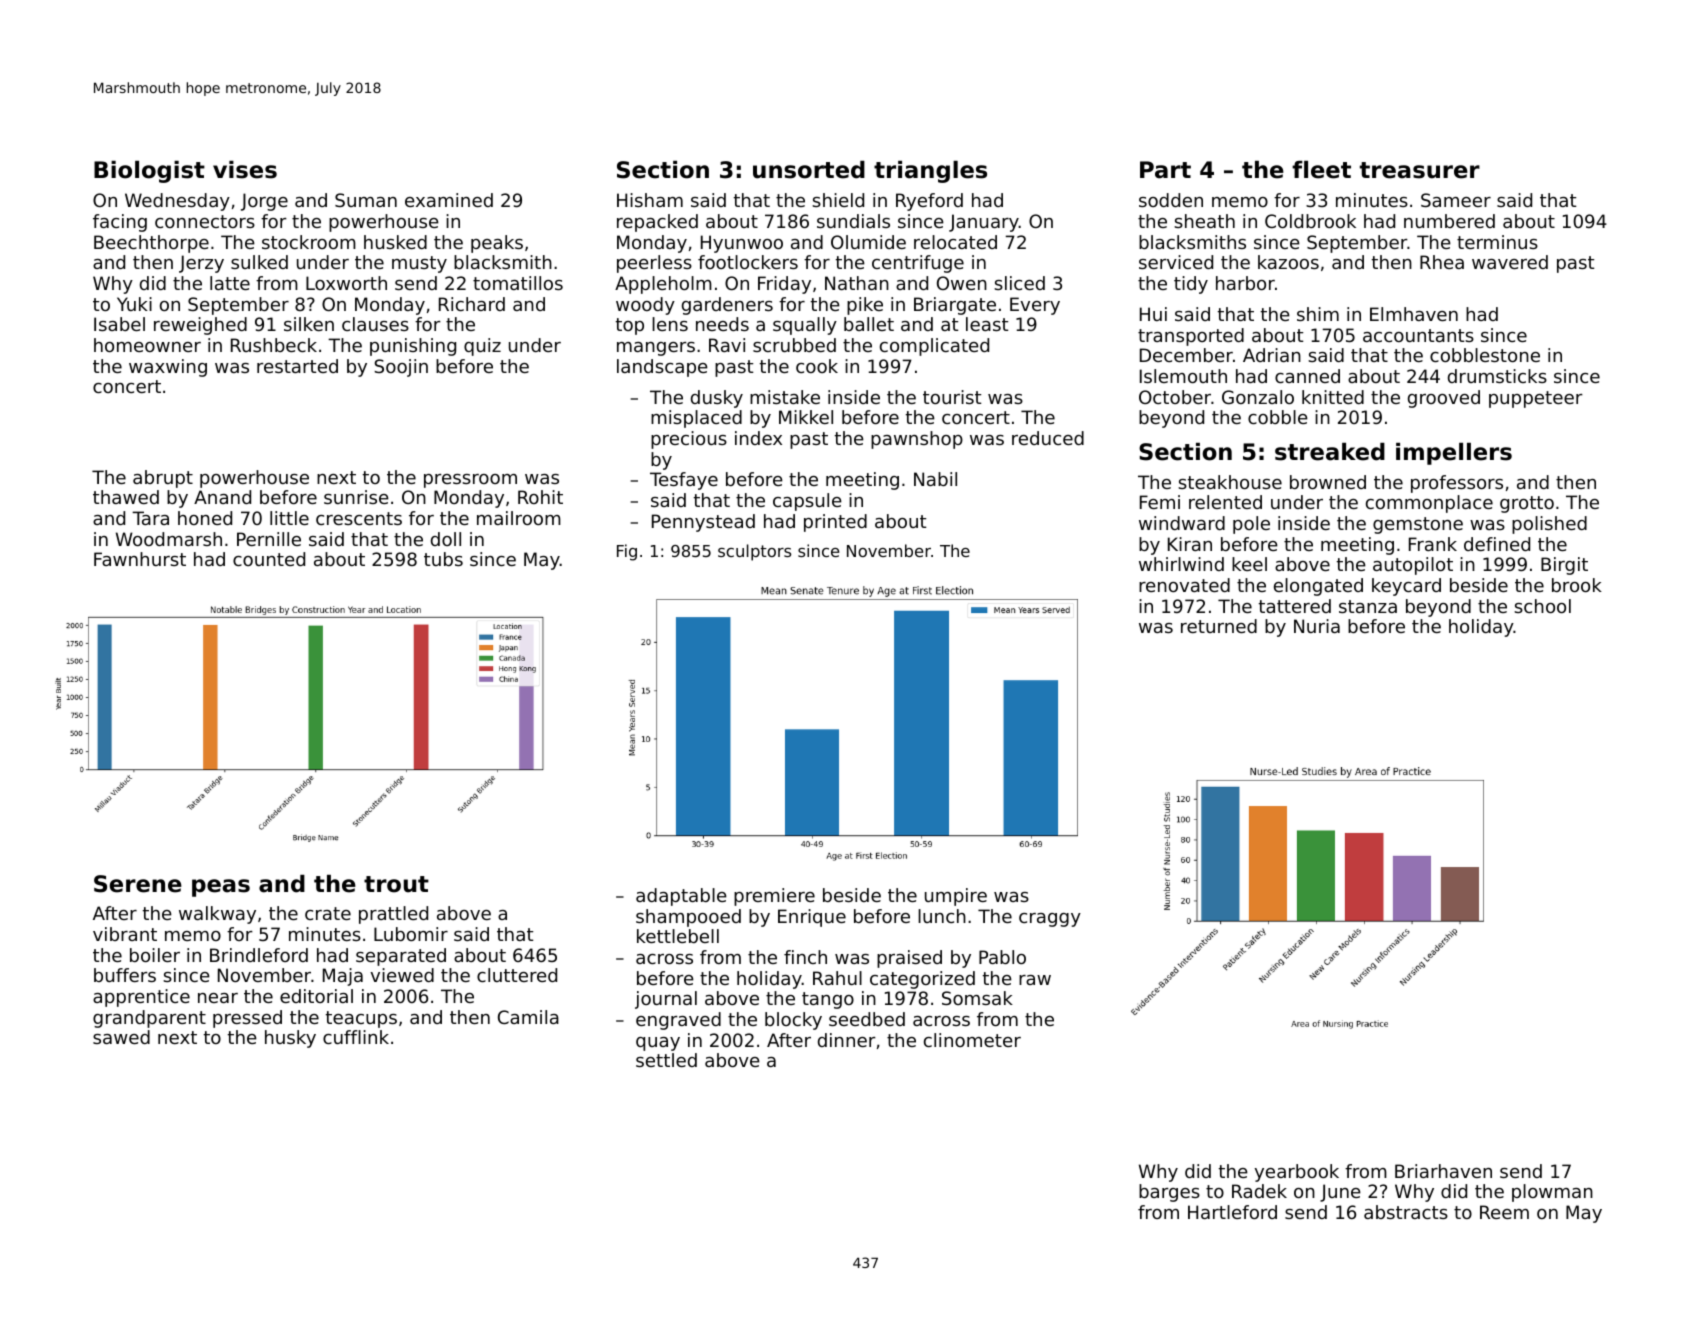 Image resolution: width=1705 pixels, height=1317 pixels. Describe the element at coordinates (835, 523) in the image. I see `printed` at that location.
